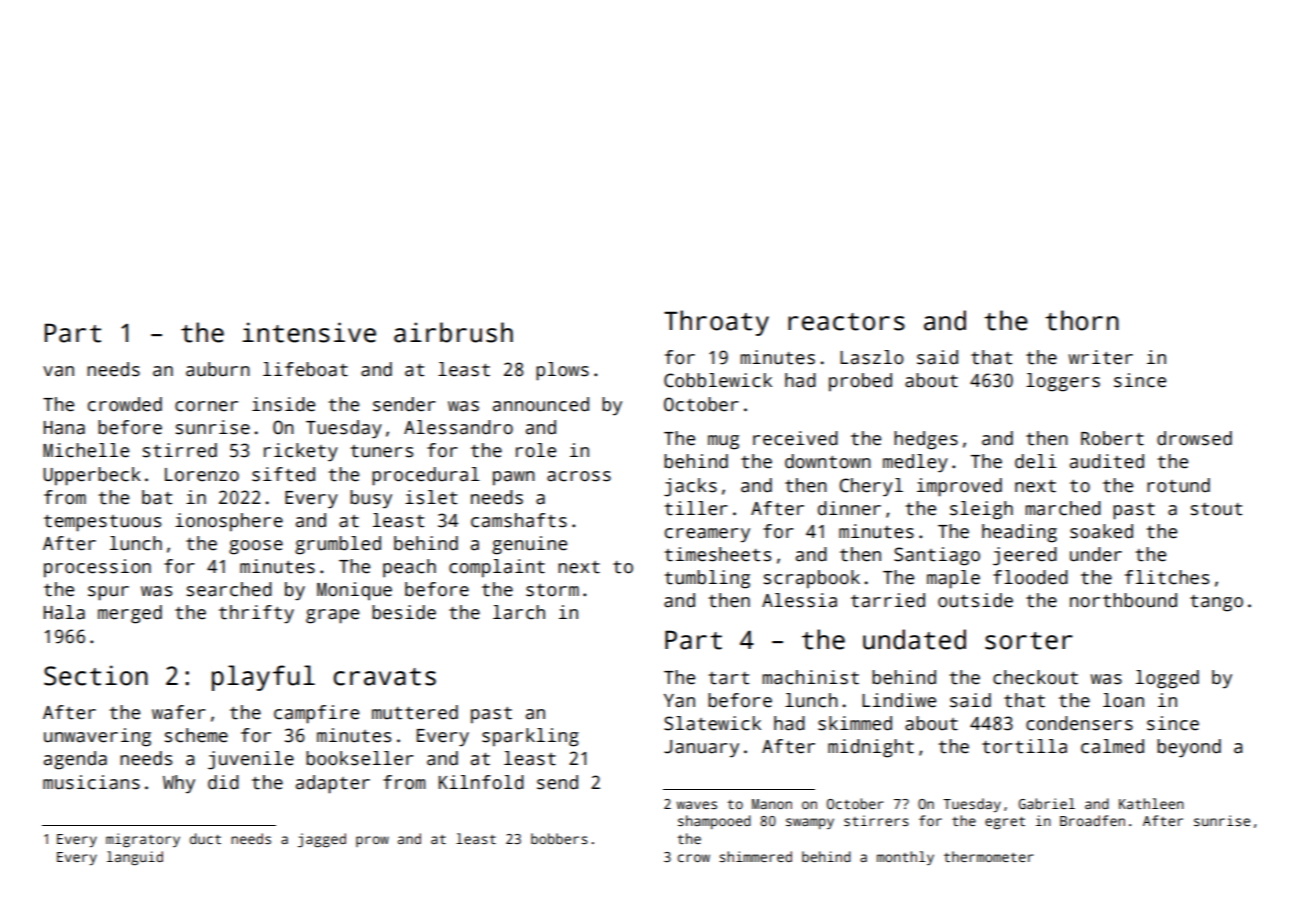 This screenshot has height=924, width=1308. I want to click on Throaty, so click(716, 323).
